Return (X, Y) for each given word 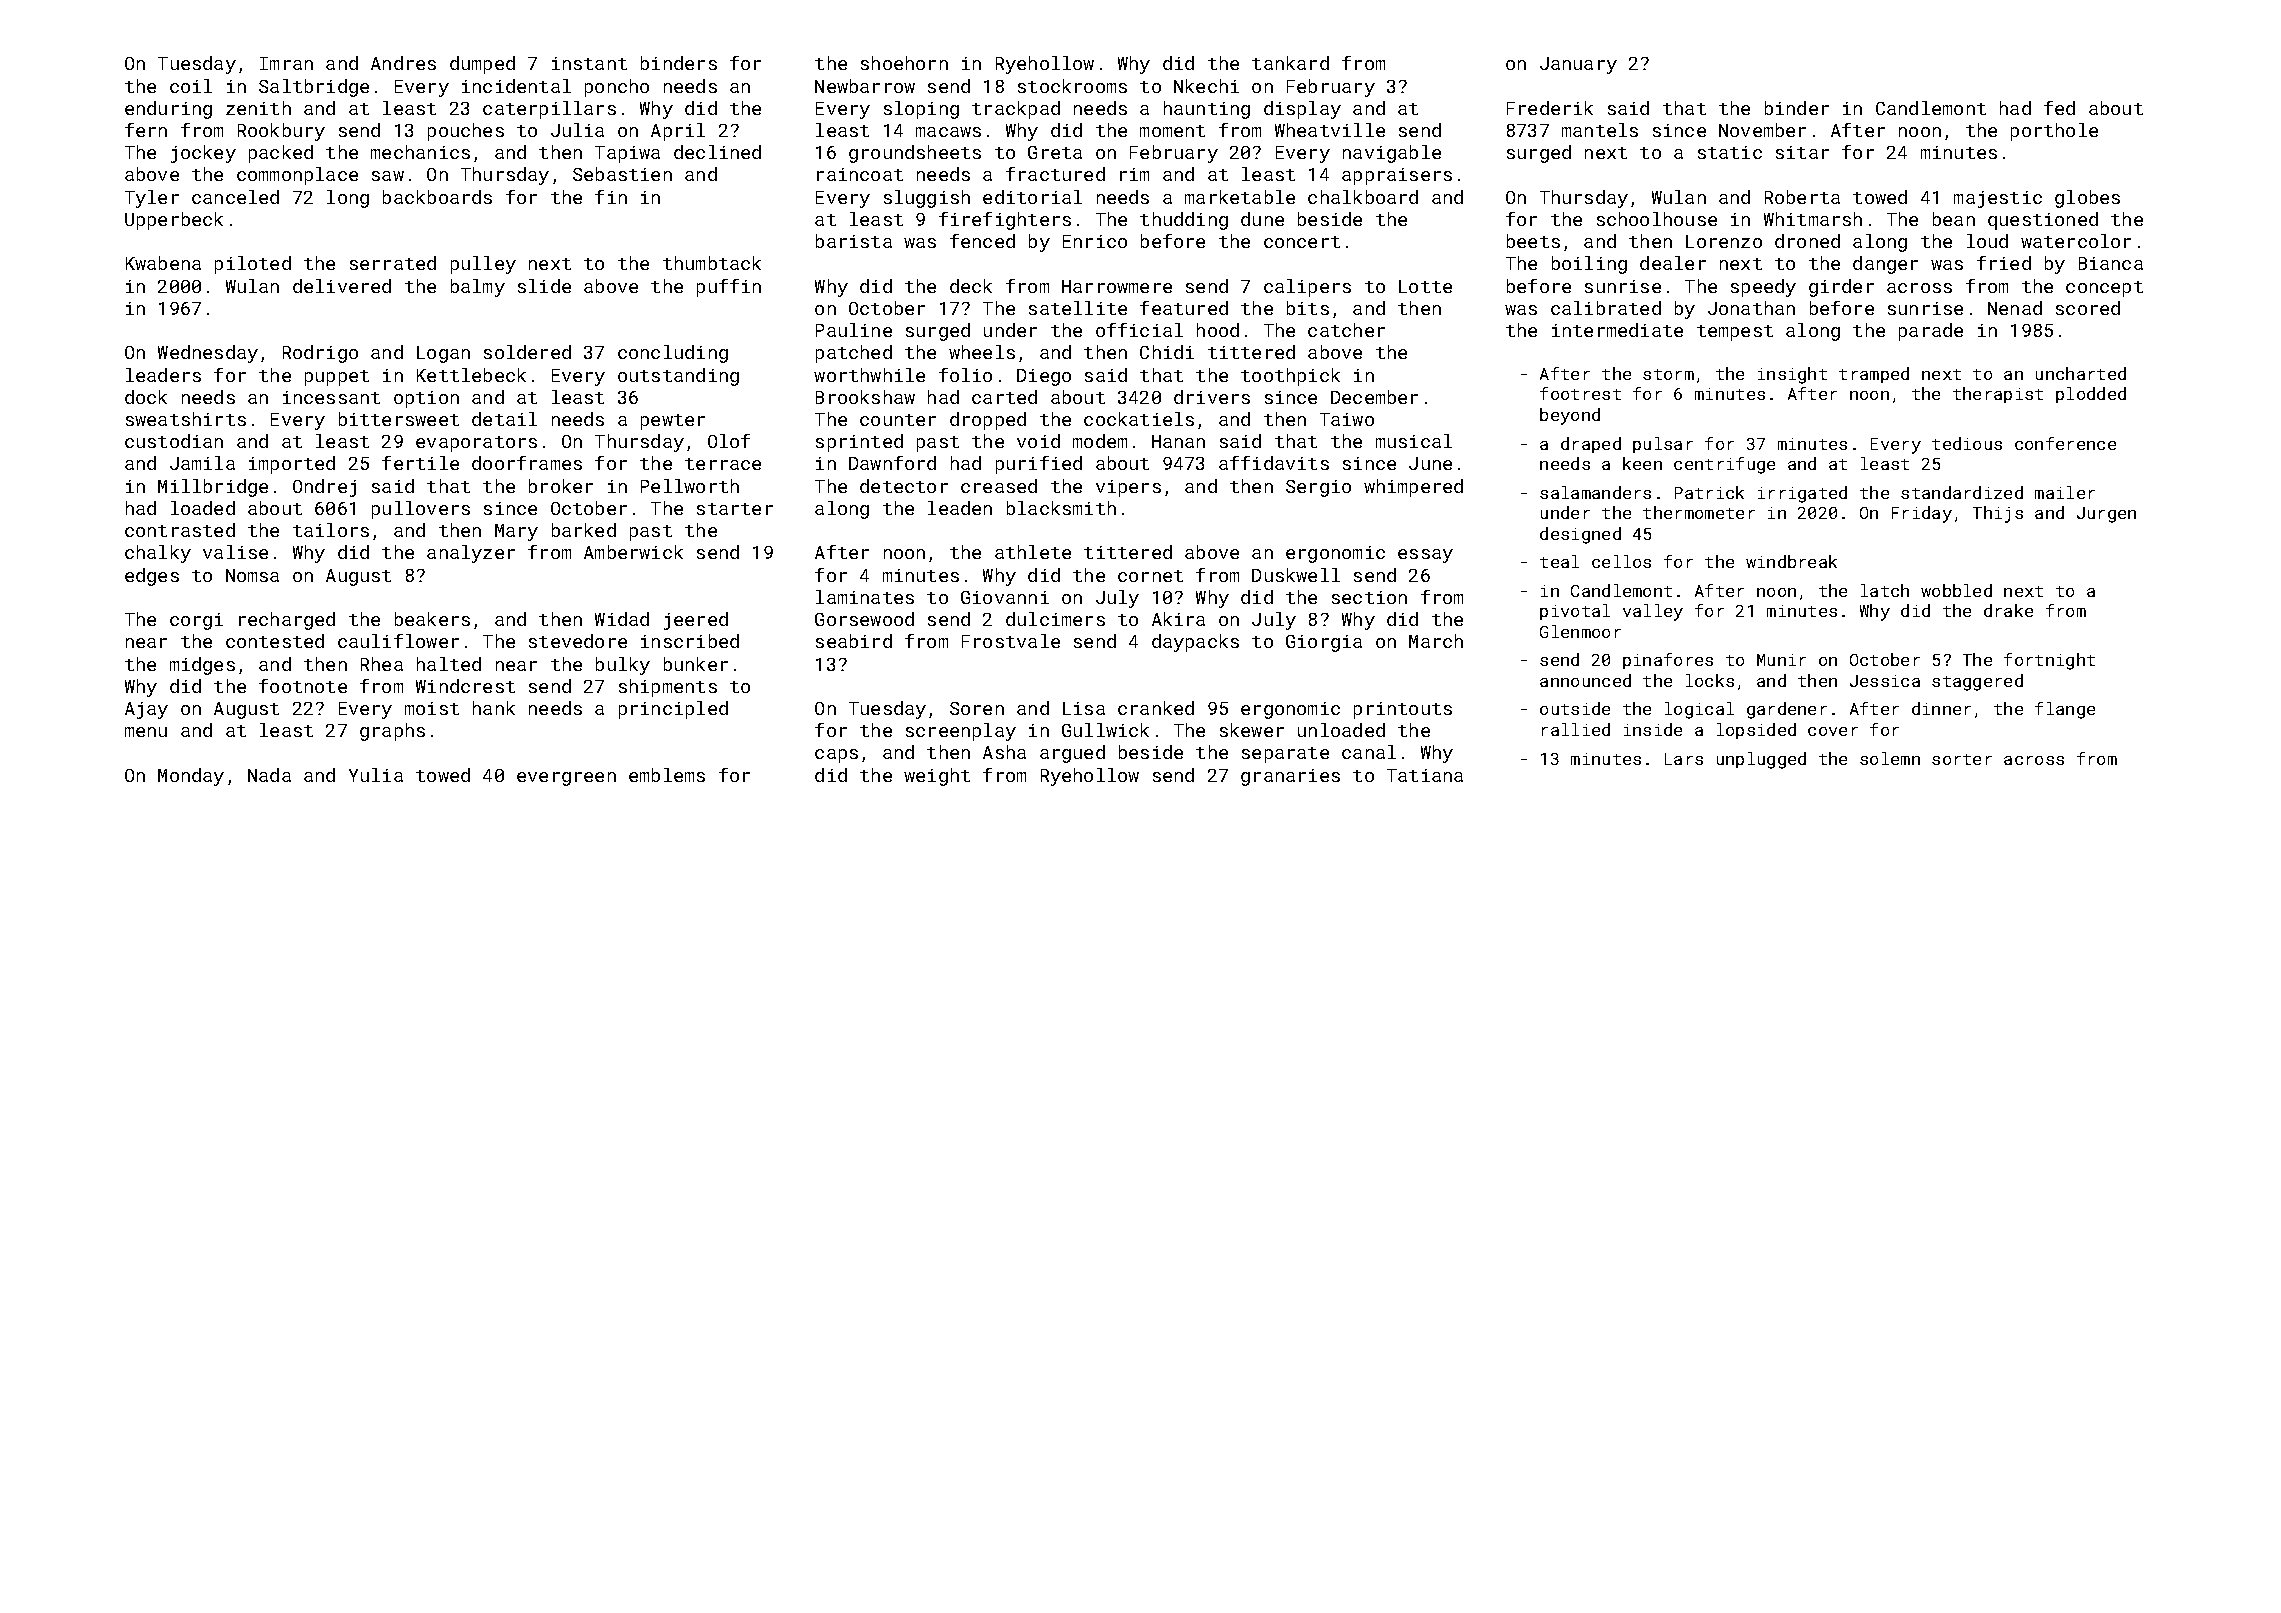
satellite (1078, 308)
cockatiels (1139, 419)
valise (235, 552)
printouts (1403, 710)
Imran (286, 63)
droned (1807, 241)
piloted (253, 265)
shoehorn (904, 63)
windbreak (1791, 561)
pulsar (1663, 445)
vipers (1128, 488)
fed (2059, 108)
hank (494, 708)
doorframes (527, 463)
